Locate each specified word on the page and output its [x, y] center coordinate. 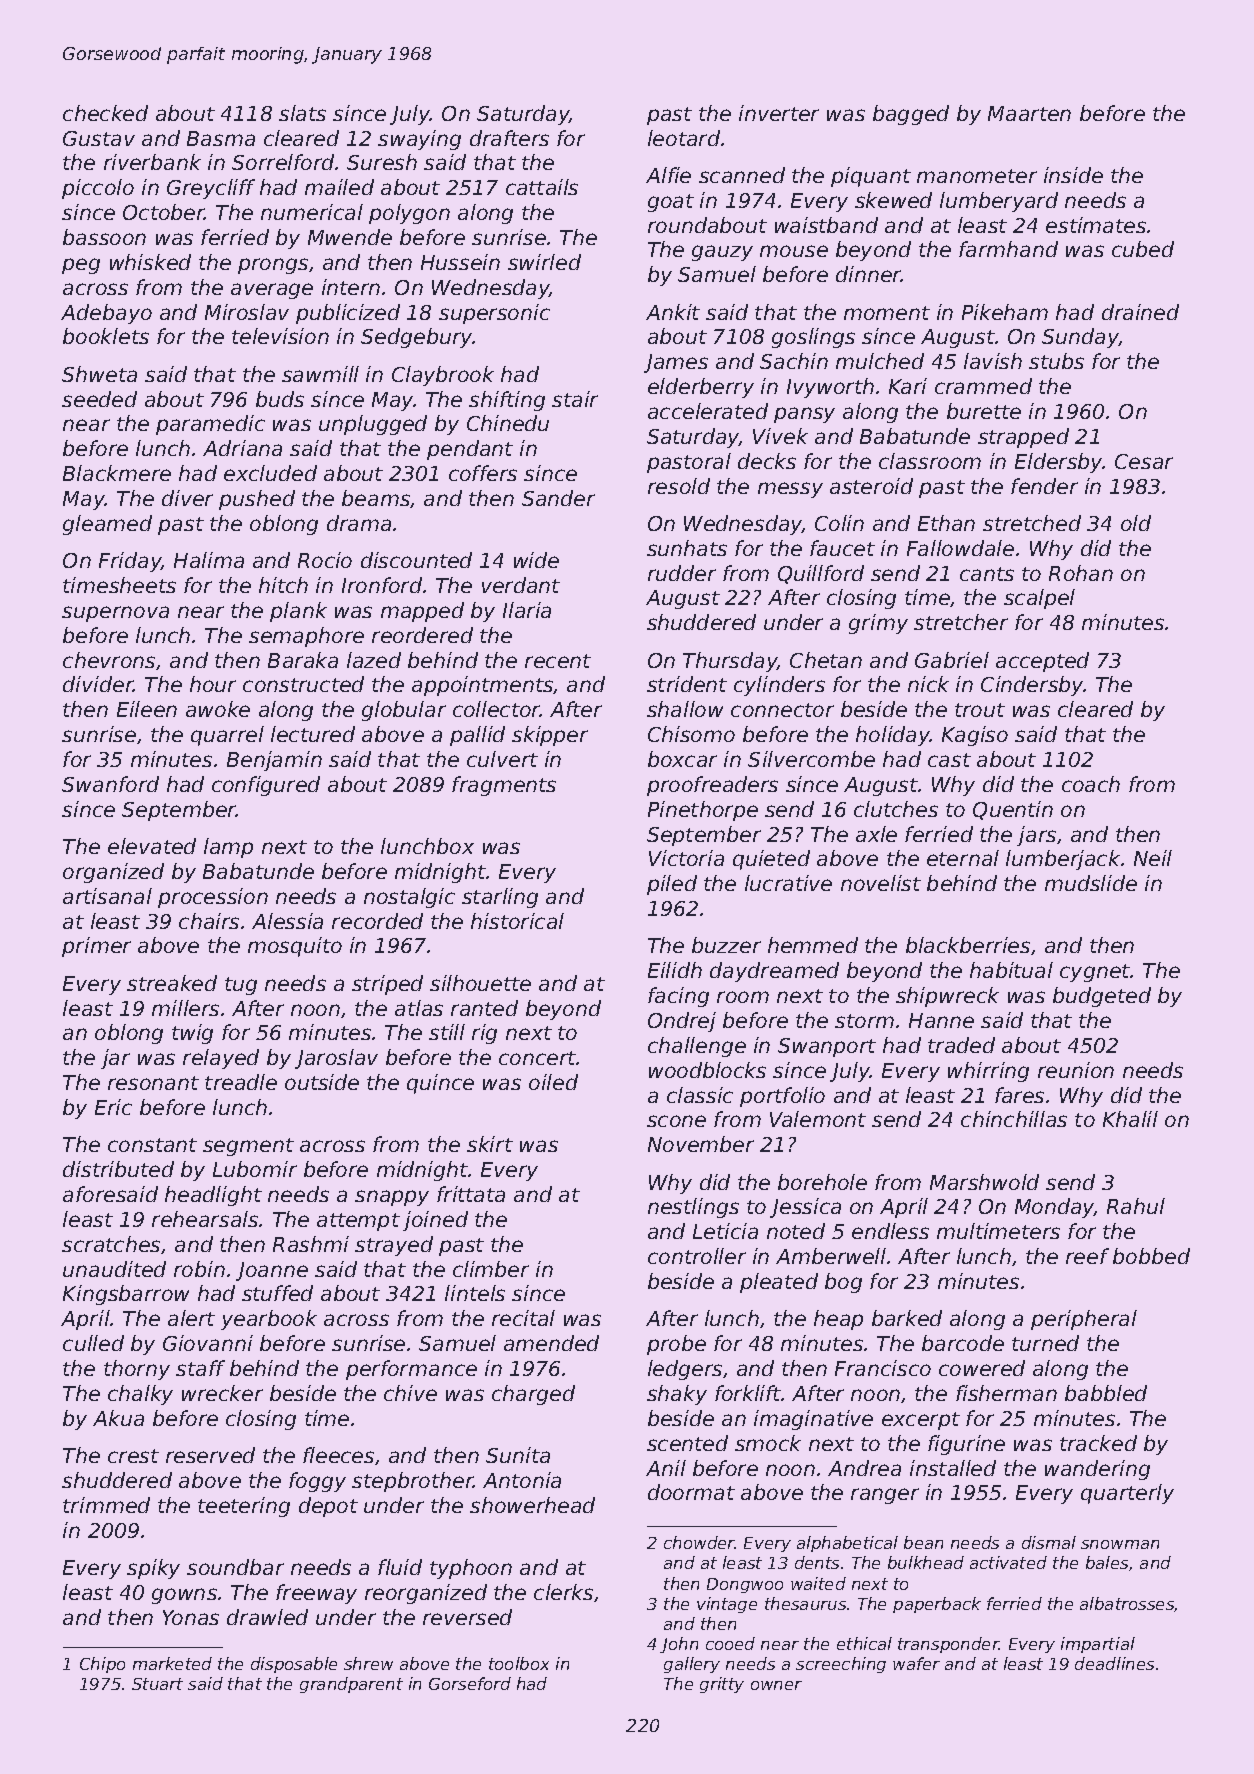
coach [1091, 784]
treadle [241, 1082]
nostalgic [409, 898]
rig [484, 1034]
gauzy [722, 253]
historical [517, 921]
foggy [317, 1482]
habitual [1011, 970]
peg [81, 266]
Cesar [1144, 461]
